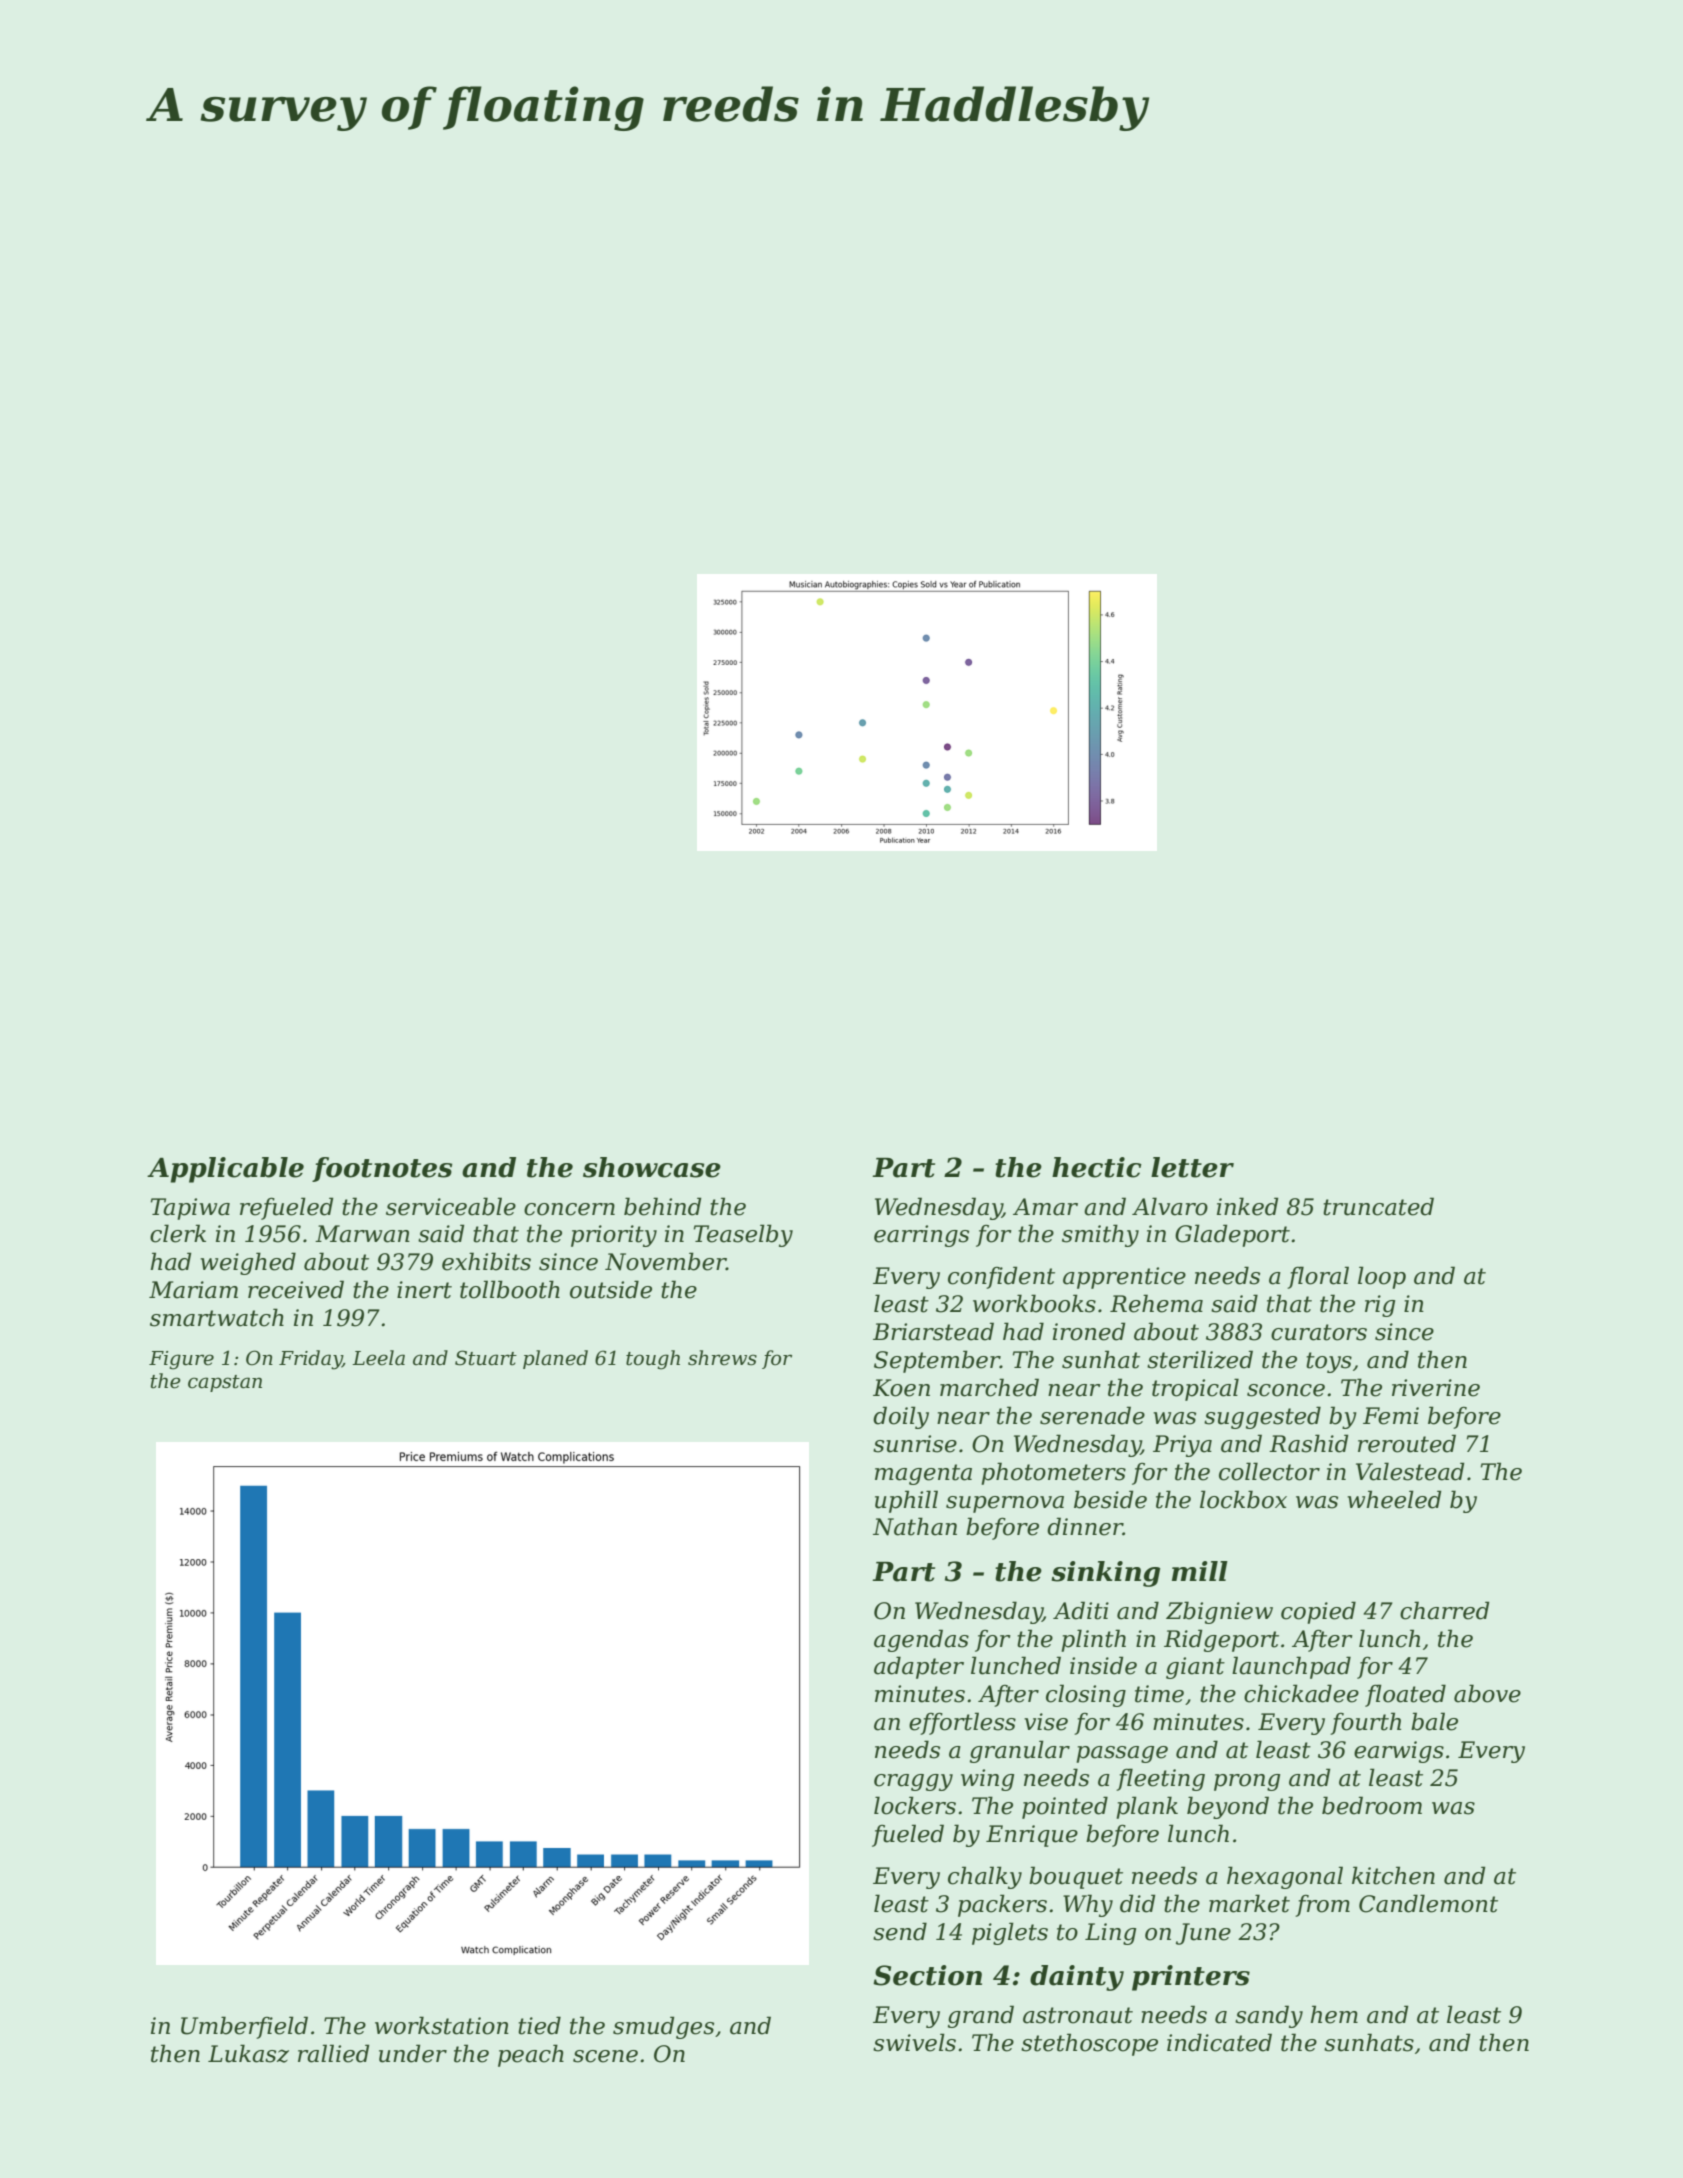 This screenshot has height=2178, width=1683. What do you see at coordinates (1378, 1206) in the screenshot?
I see `truncated` at bounding box center [1378, 1206].
